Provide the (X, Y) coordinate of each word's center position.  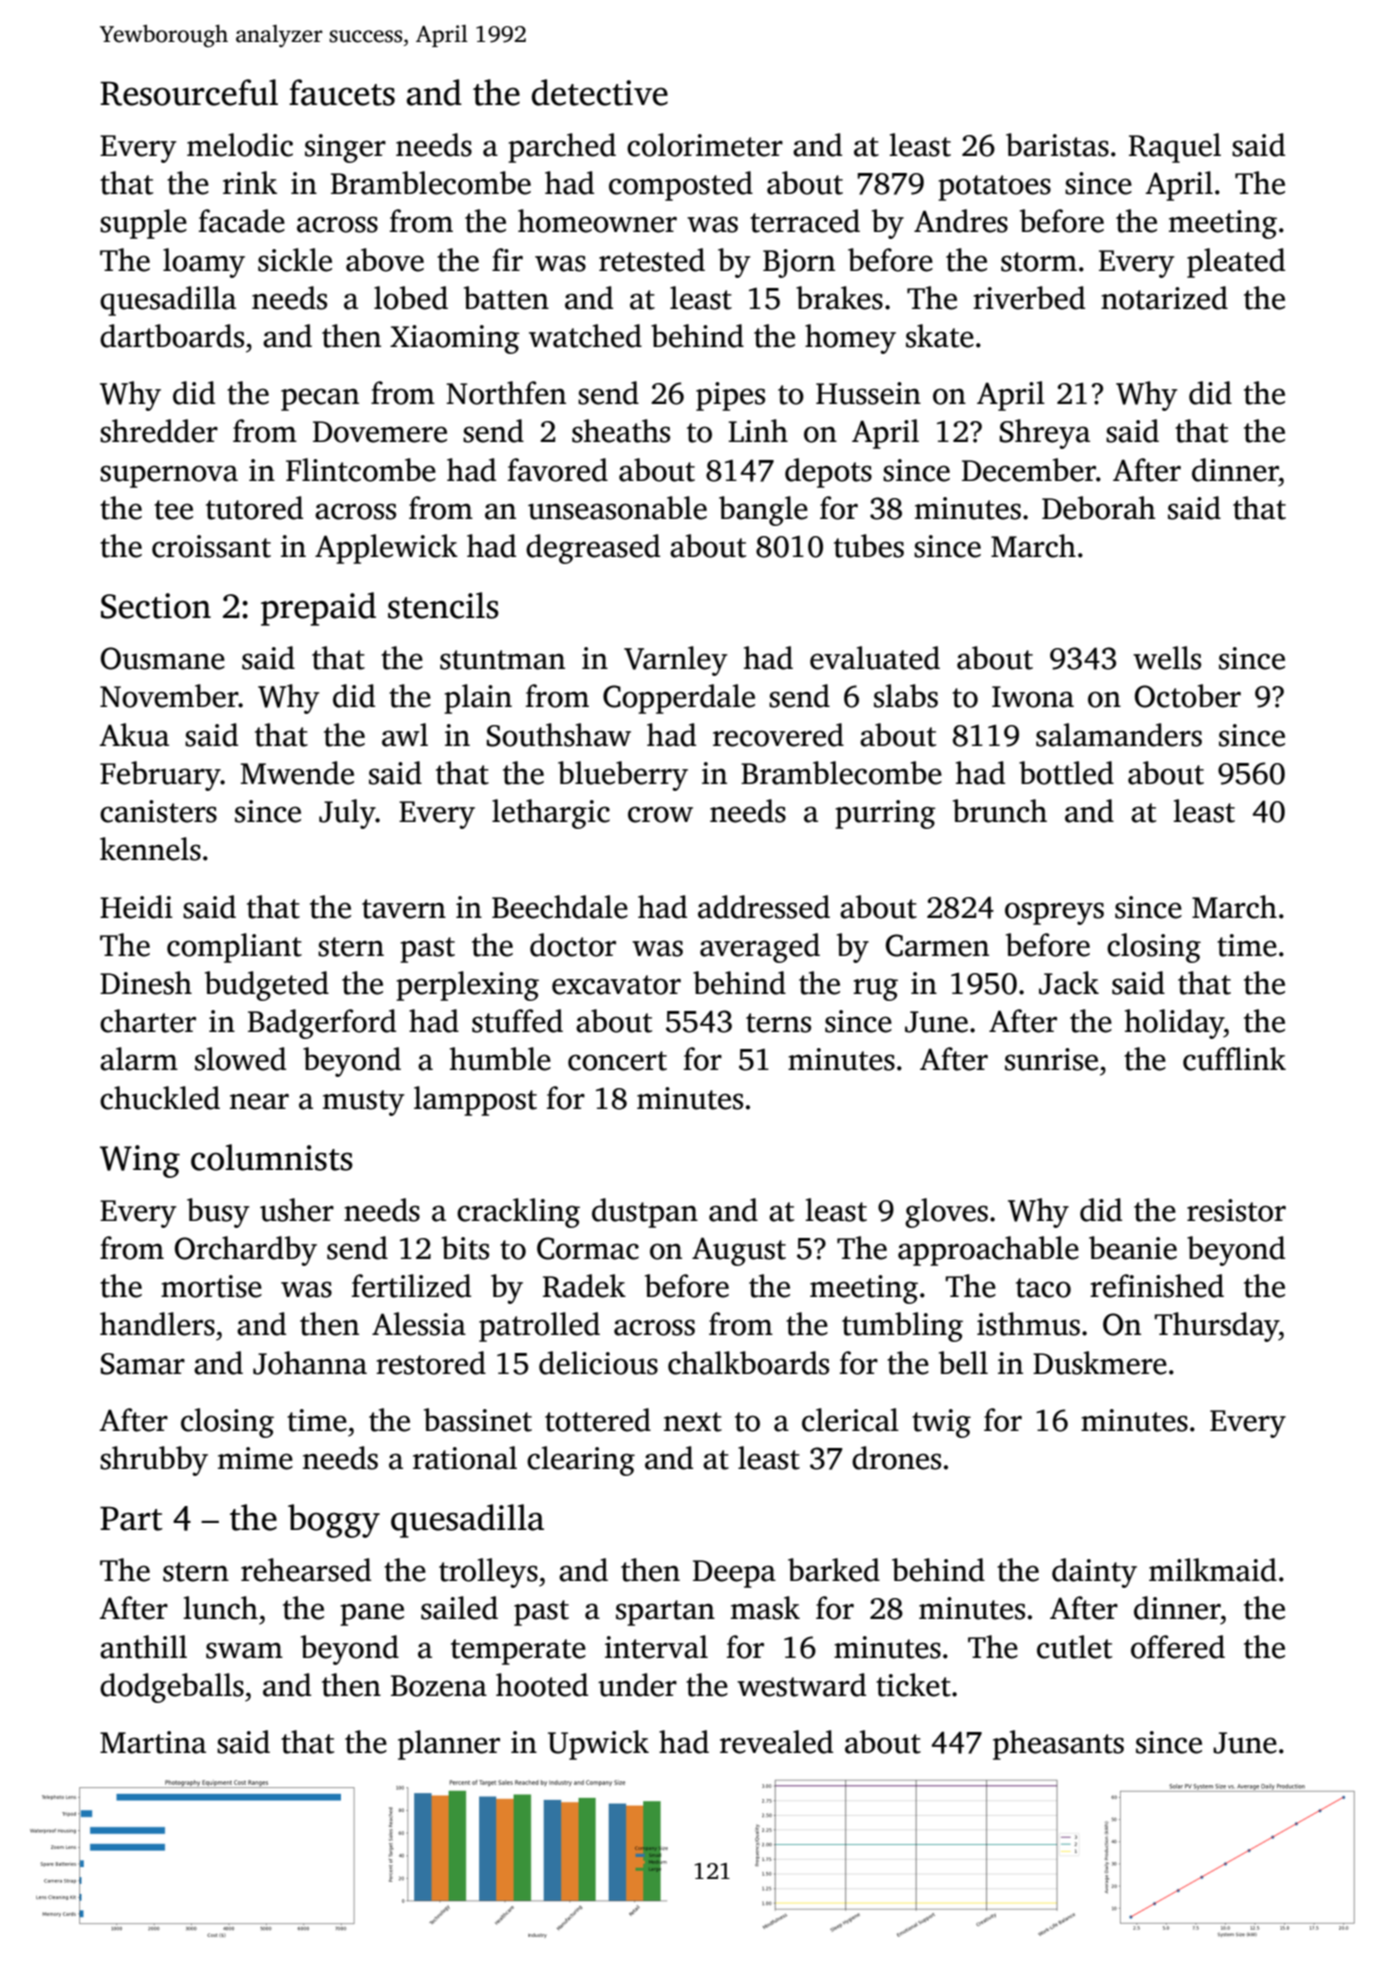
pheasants (1058, 1745)
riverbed (1029, 298)
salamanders (1119, 735)
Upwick (598, 1745)
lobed (411, 298)
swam (244, 1650)
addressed (764, 907)
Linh (758, 430)
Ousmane (163, 658)
